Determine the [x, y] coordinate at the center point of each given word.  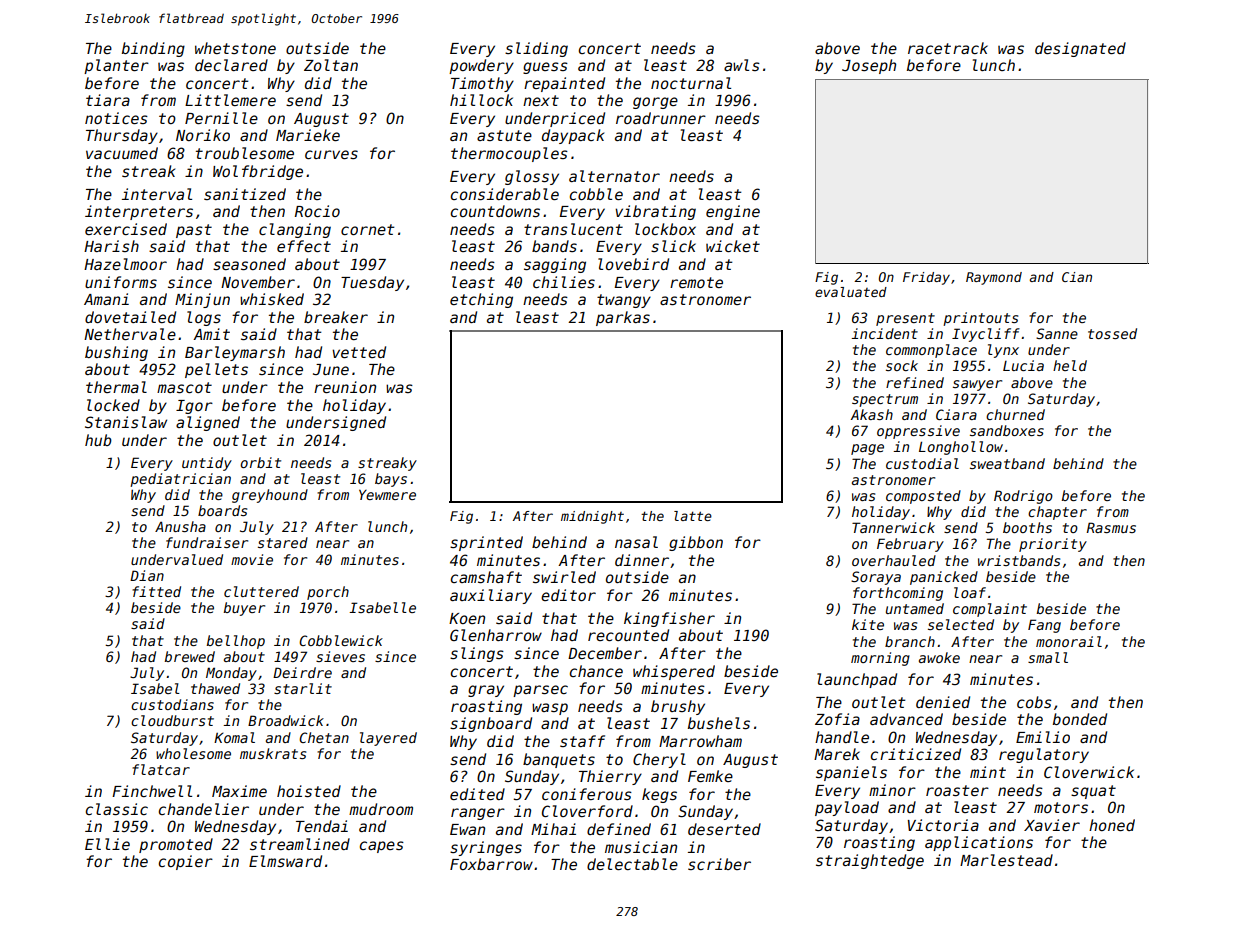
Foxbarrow [491, 864]
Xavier [1052, 825]
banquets [559, 760]
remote [696, 282]
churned [1015, 414]
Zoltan [331, 65]
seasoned [249, 264]
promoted [176, 845]
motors [1061, 807]
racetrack [948, 48]
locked [113, 405]
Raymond [994, 278]
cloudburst [172, 720]
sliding [536, 49]
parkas [623, 318]
